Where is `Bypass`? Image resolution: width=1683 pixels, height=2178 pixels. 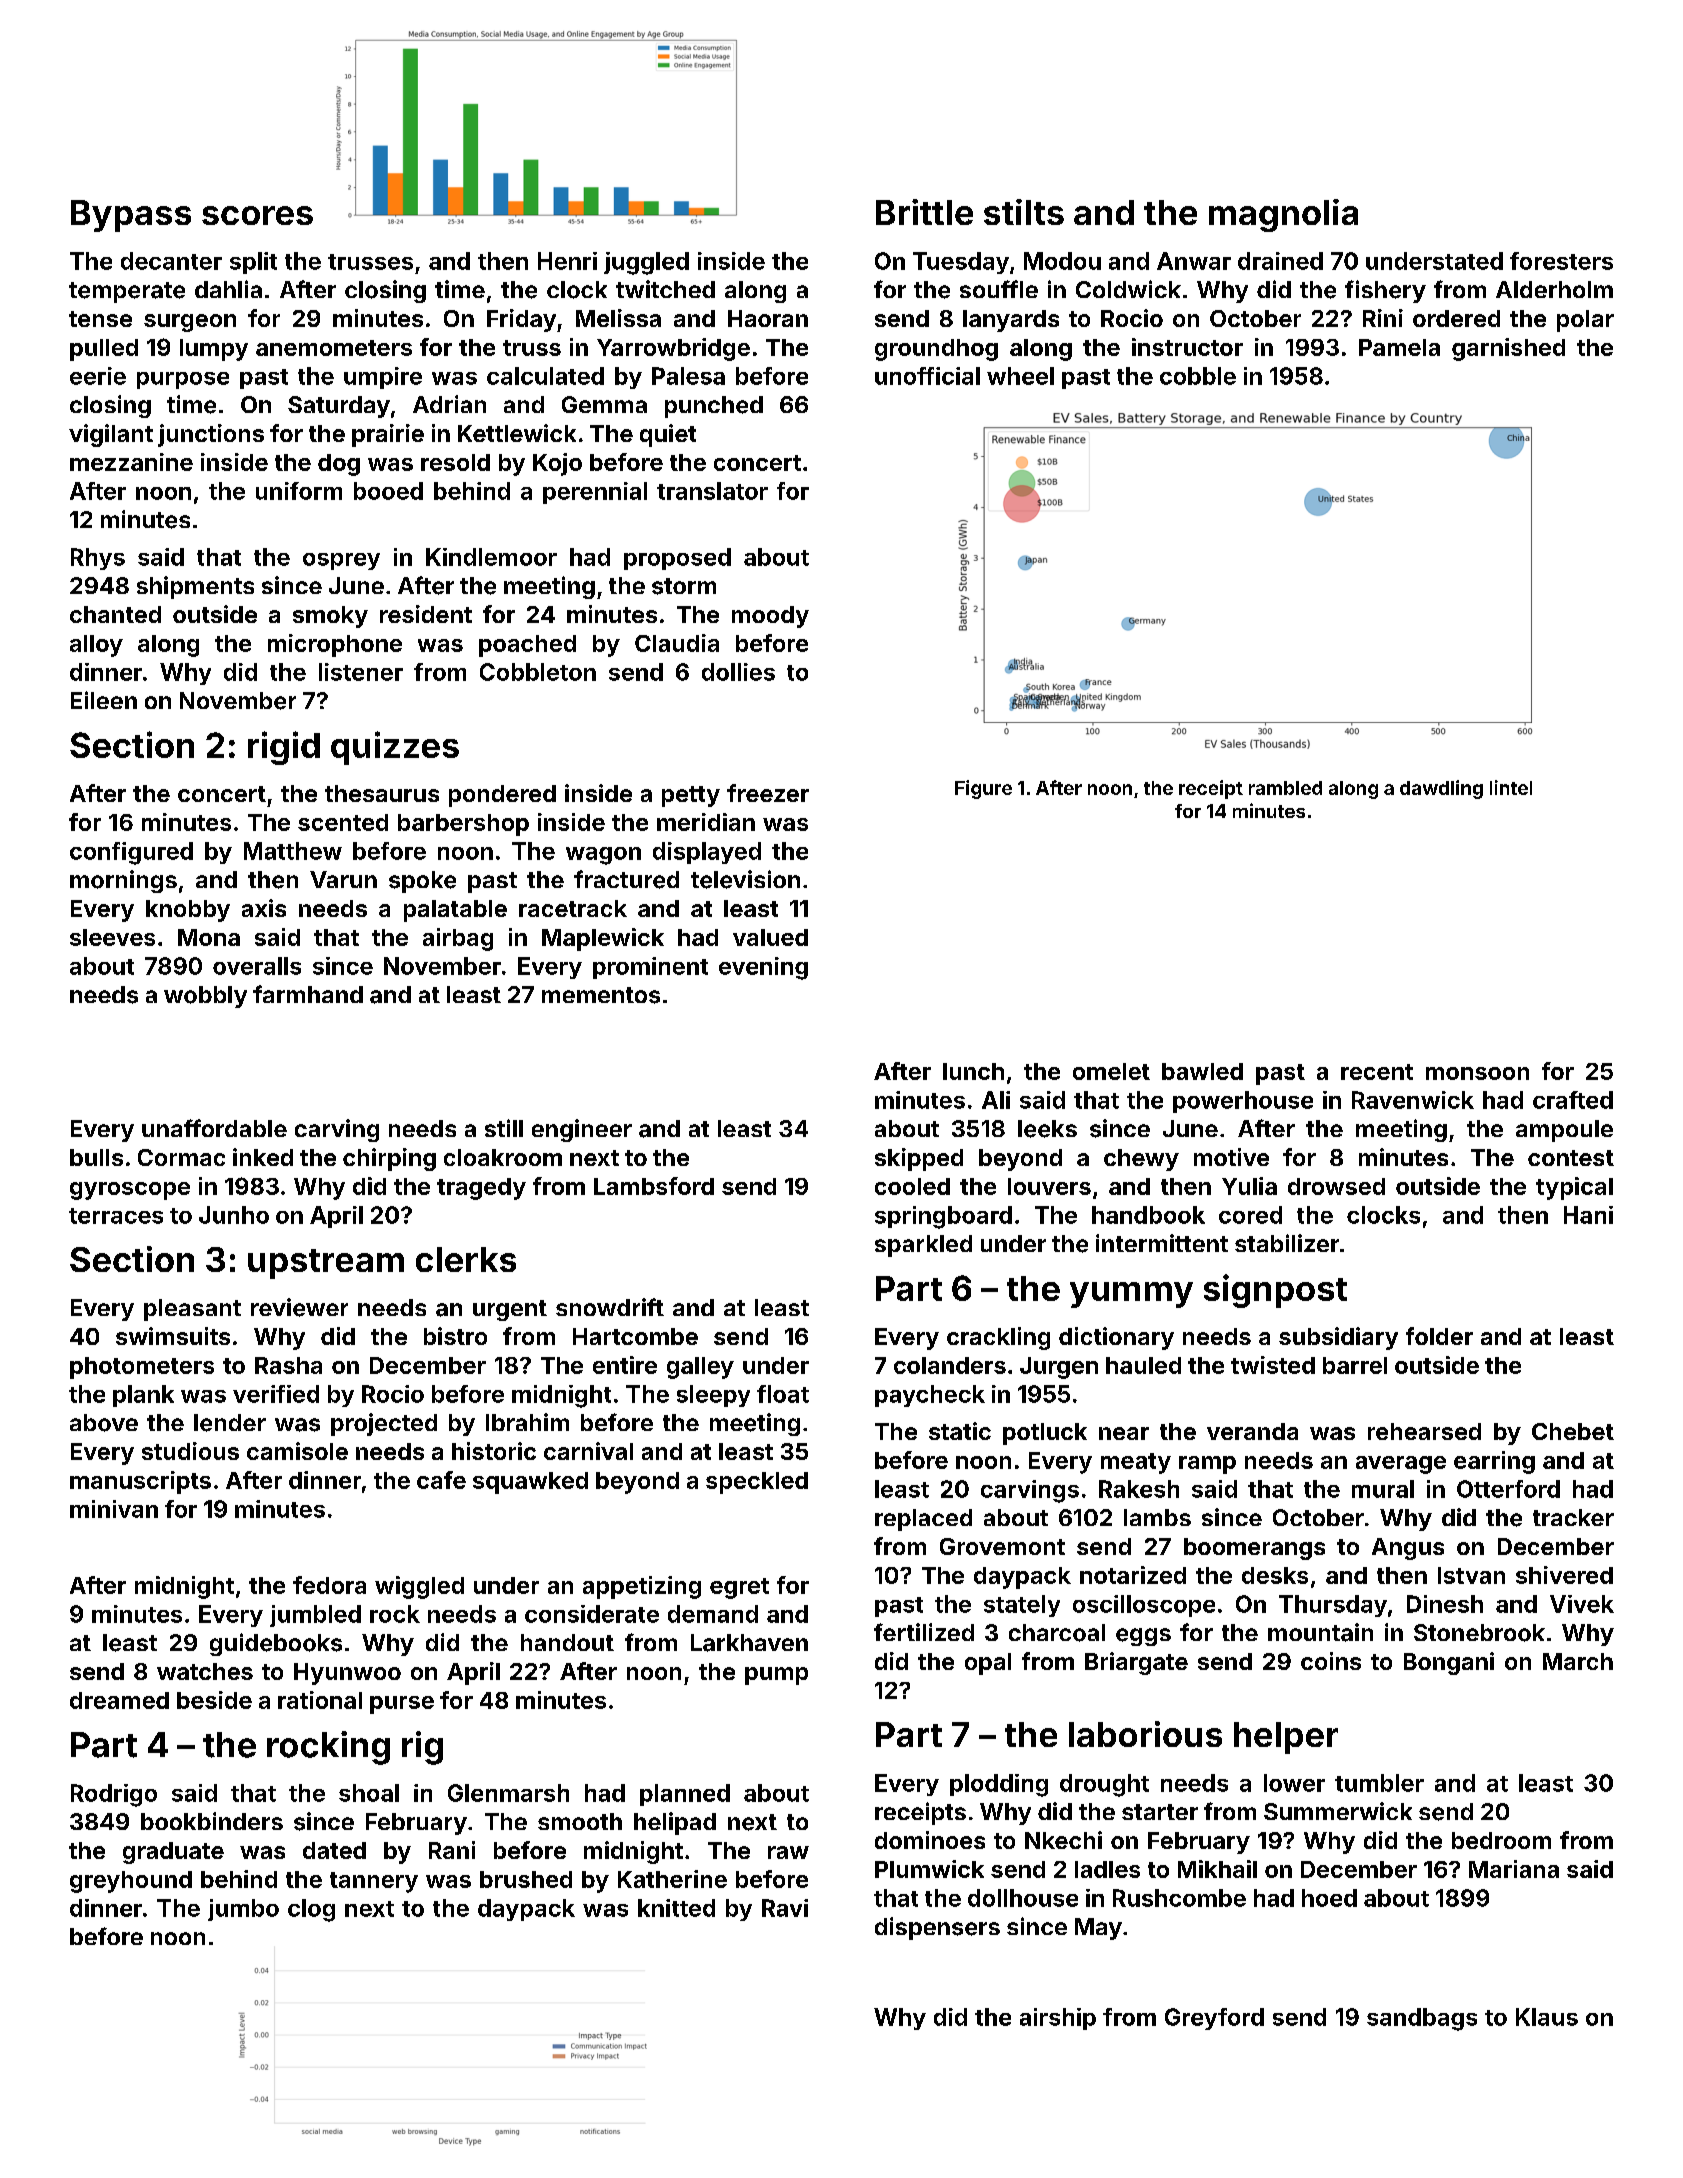
Bypass is located at coordinates (131, 216).
